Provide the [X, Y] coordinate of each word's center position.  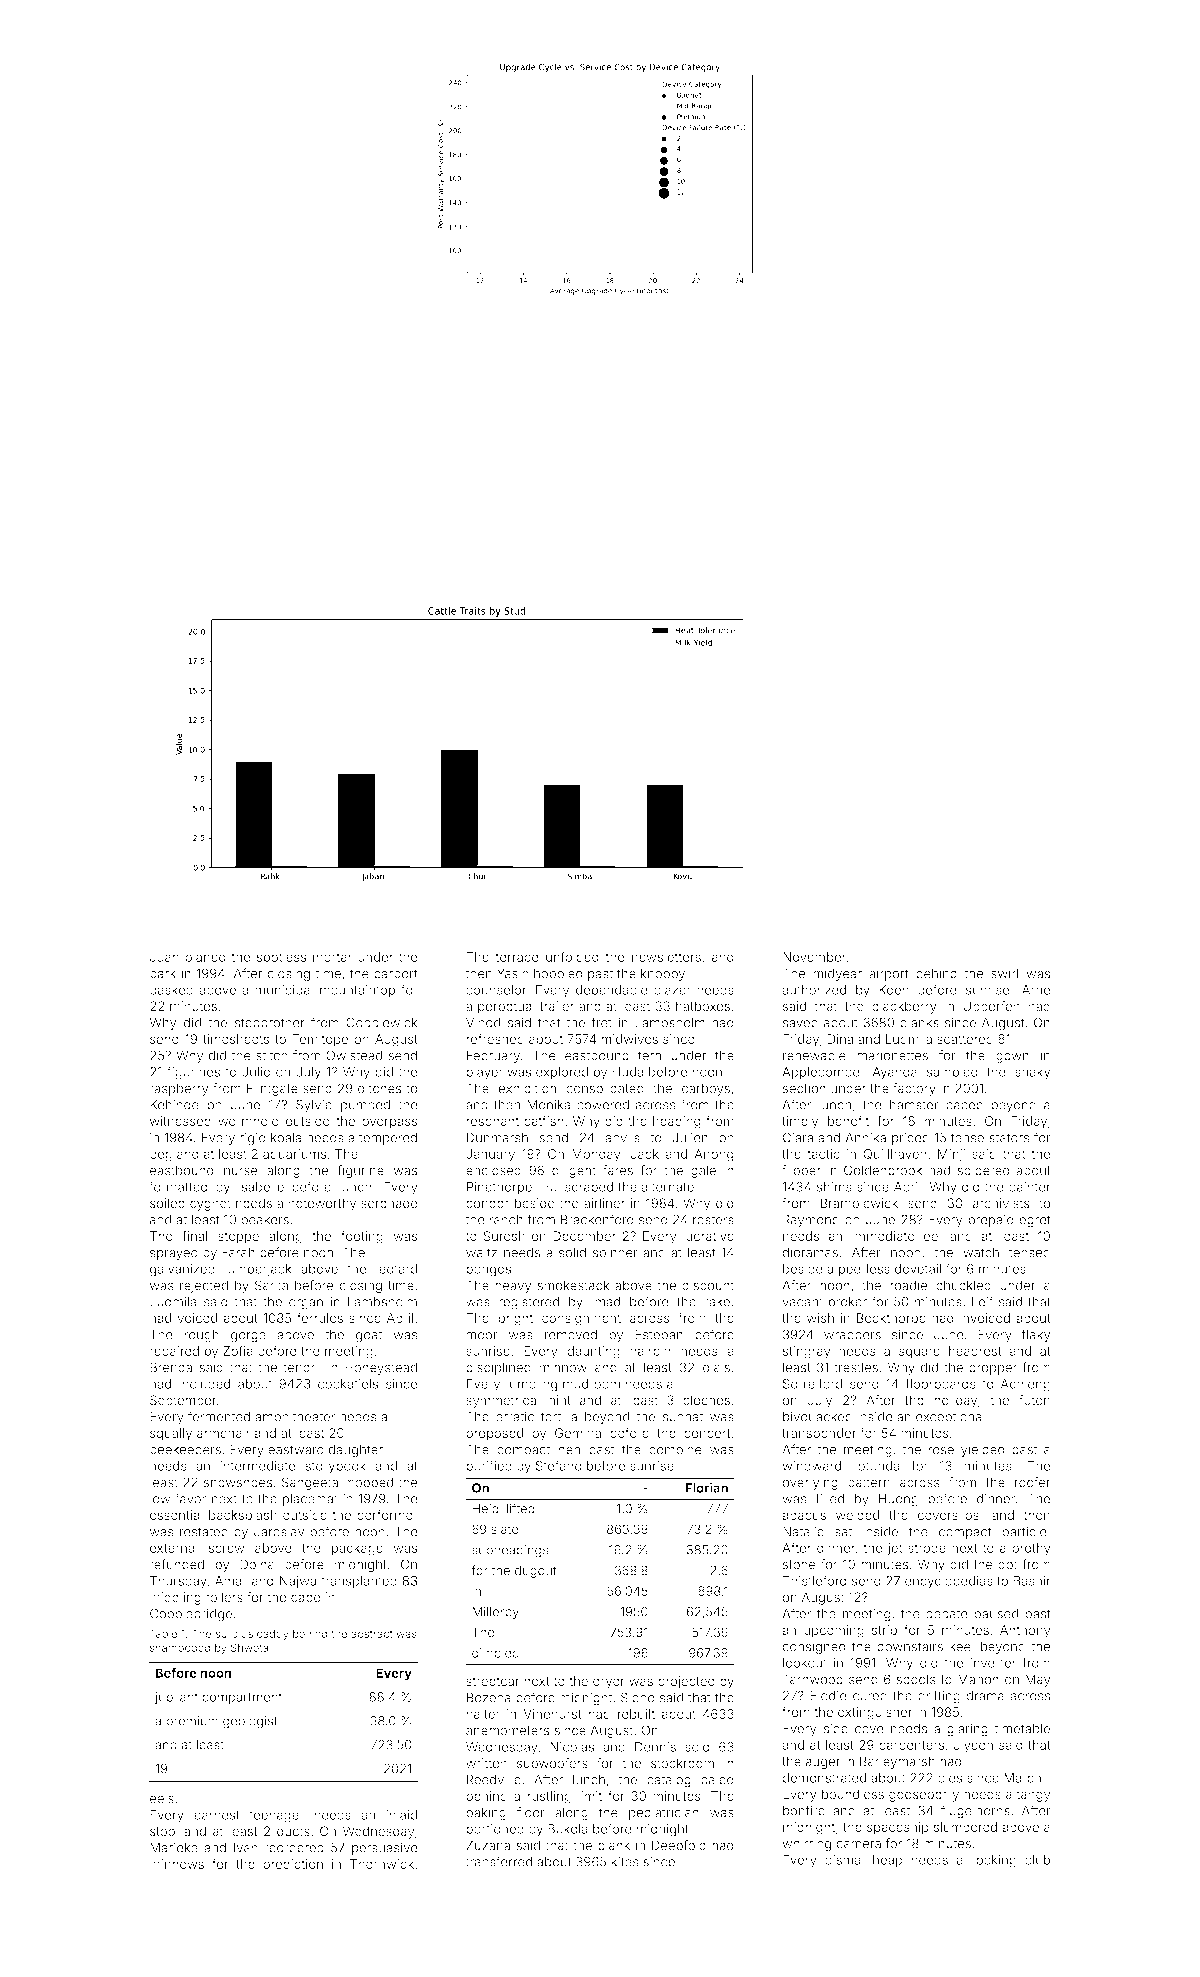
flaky [1036, 1335]
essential [176, 1515]
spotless [281, 958]
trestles [856, 1367]
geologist [250, 1722]
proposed [494, 1434]
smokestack [573, 1285]
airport [889, 974]
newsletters [666, 957]
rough [202, 1335]
